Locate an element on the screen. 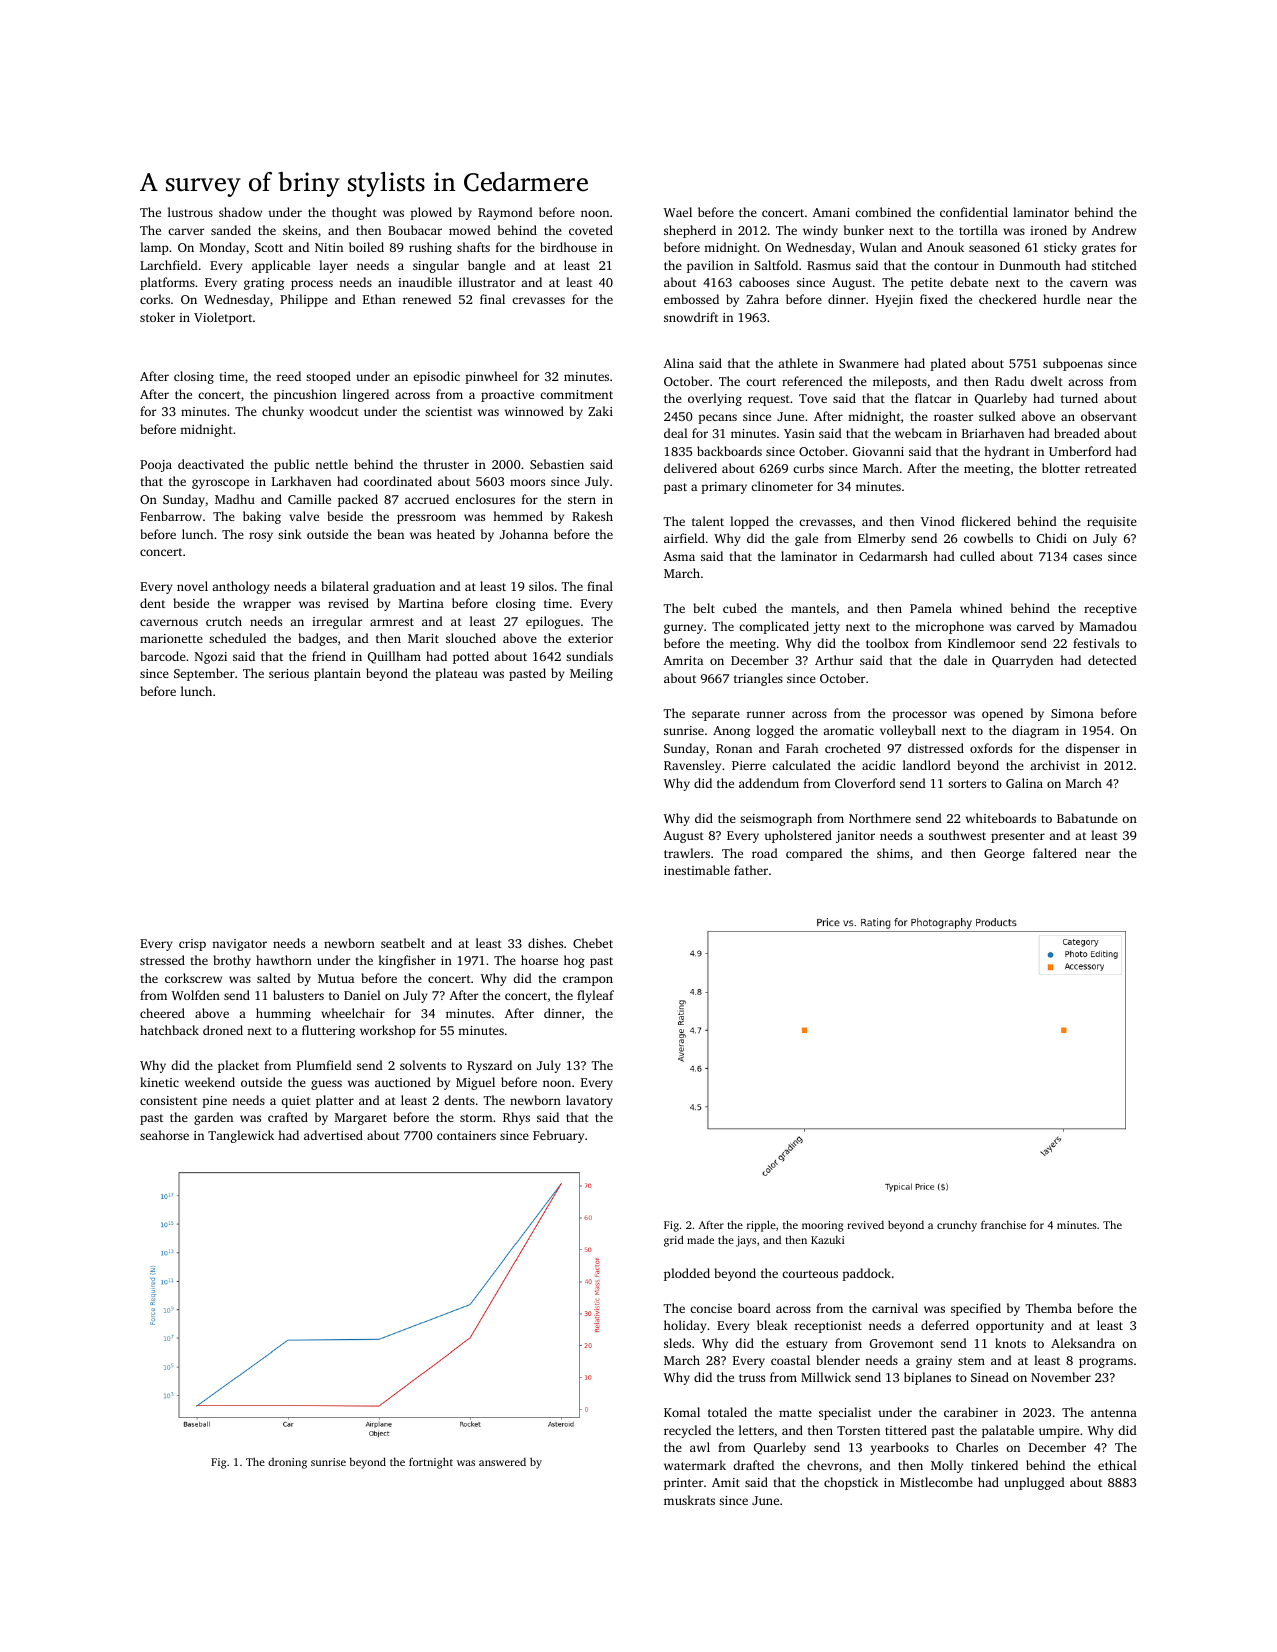 Image resolution: width=1277 pixels, height=1652 pixels. programs is located at coordinates (1106, 1363).
